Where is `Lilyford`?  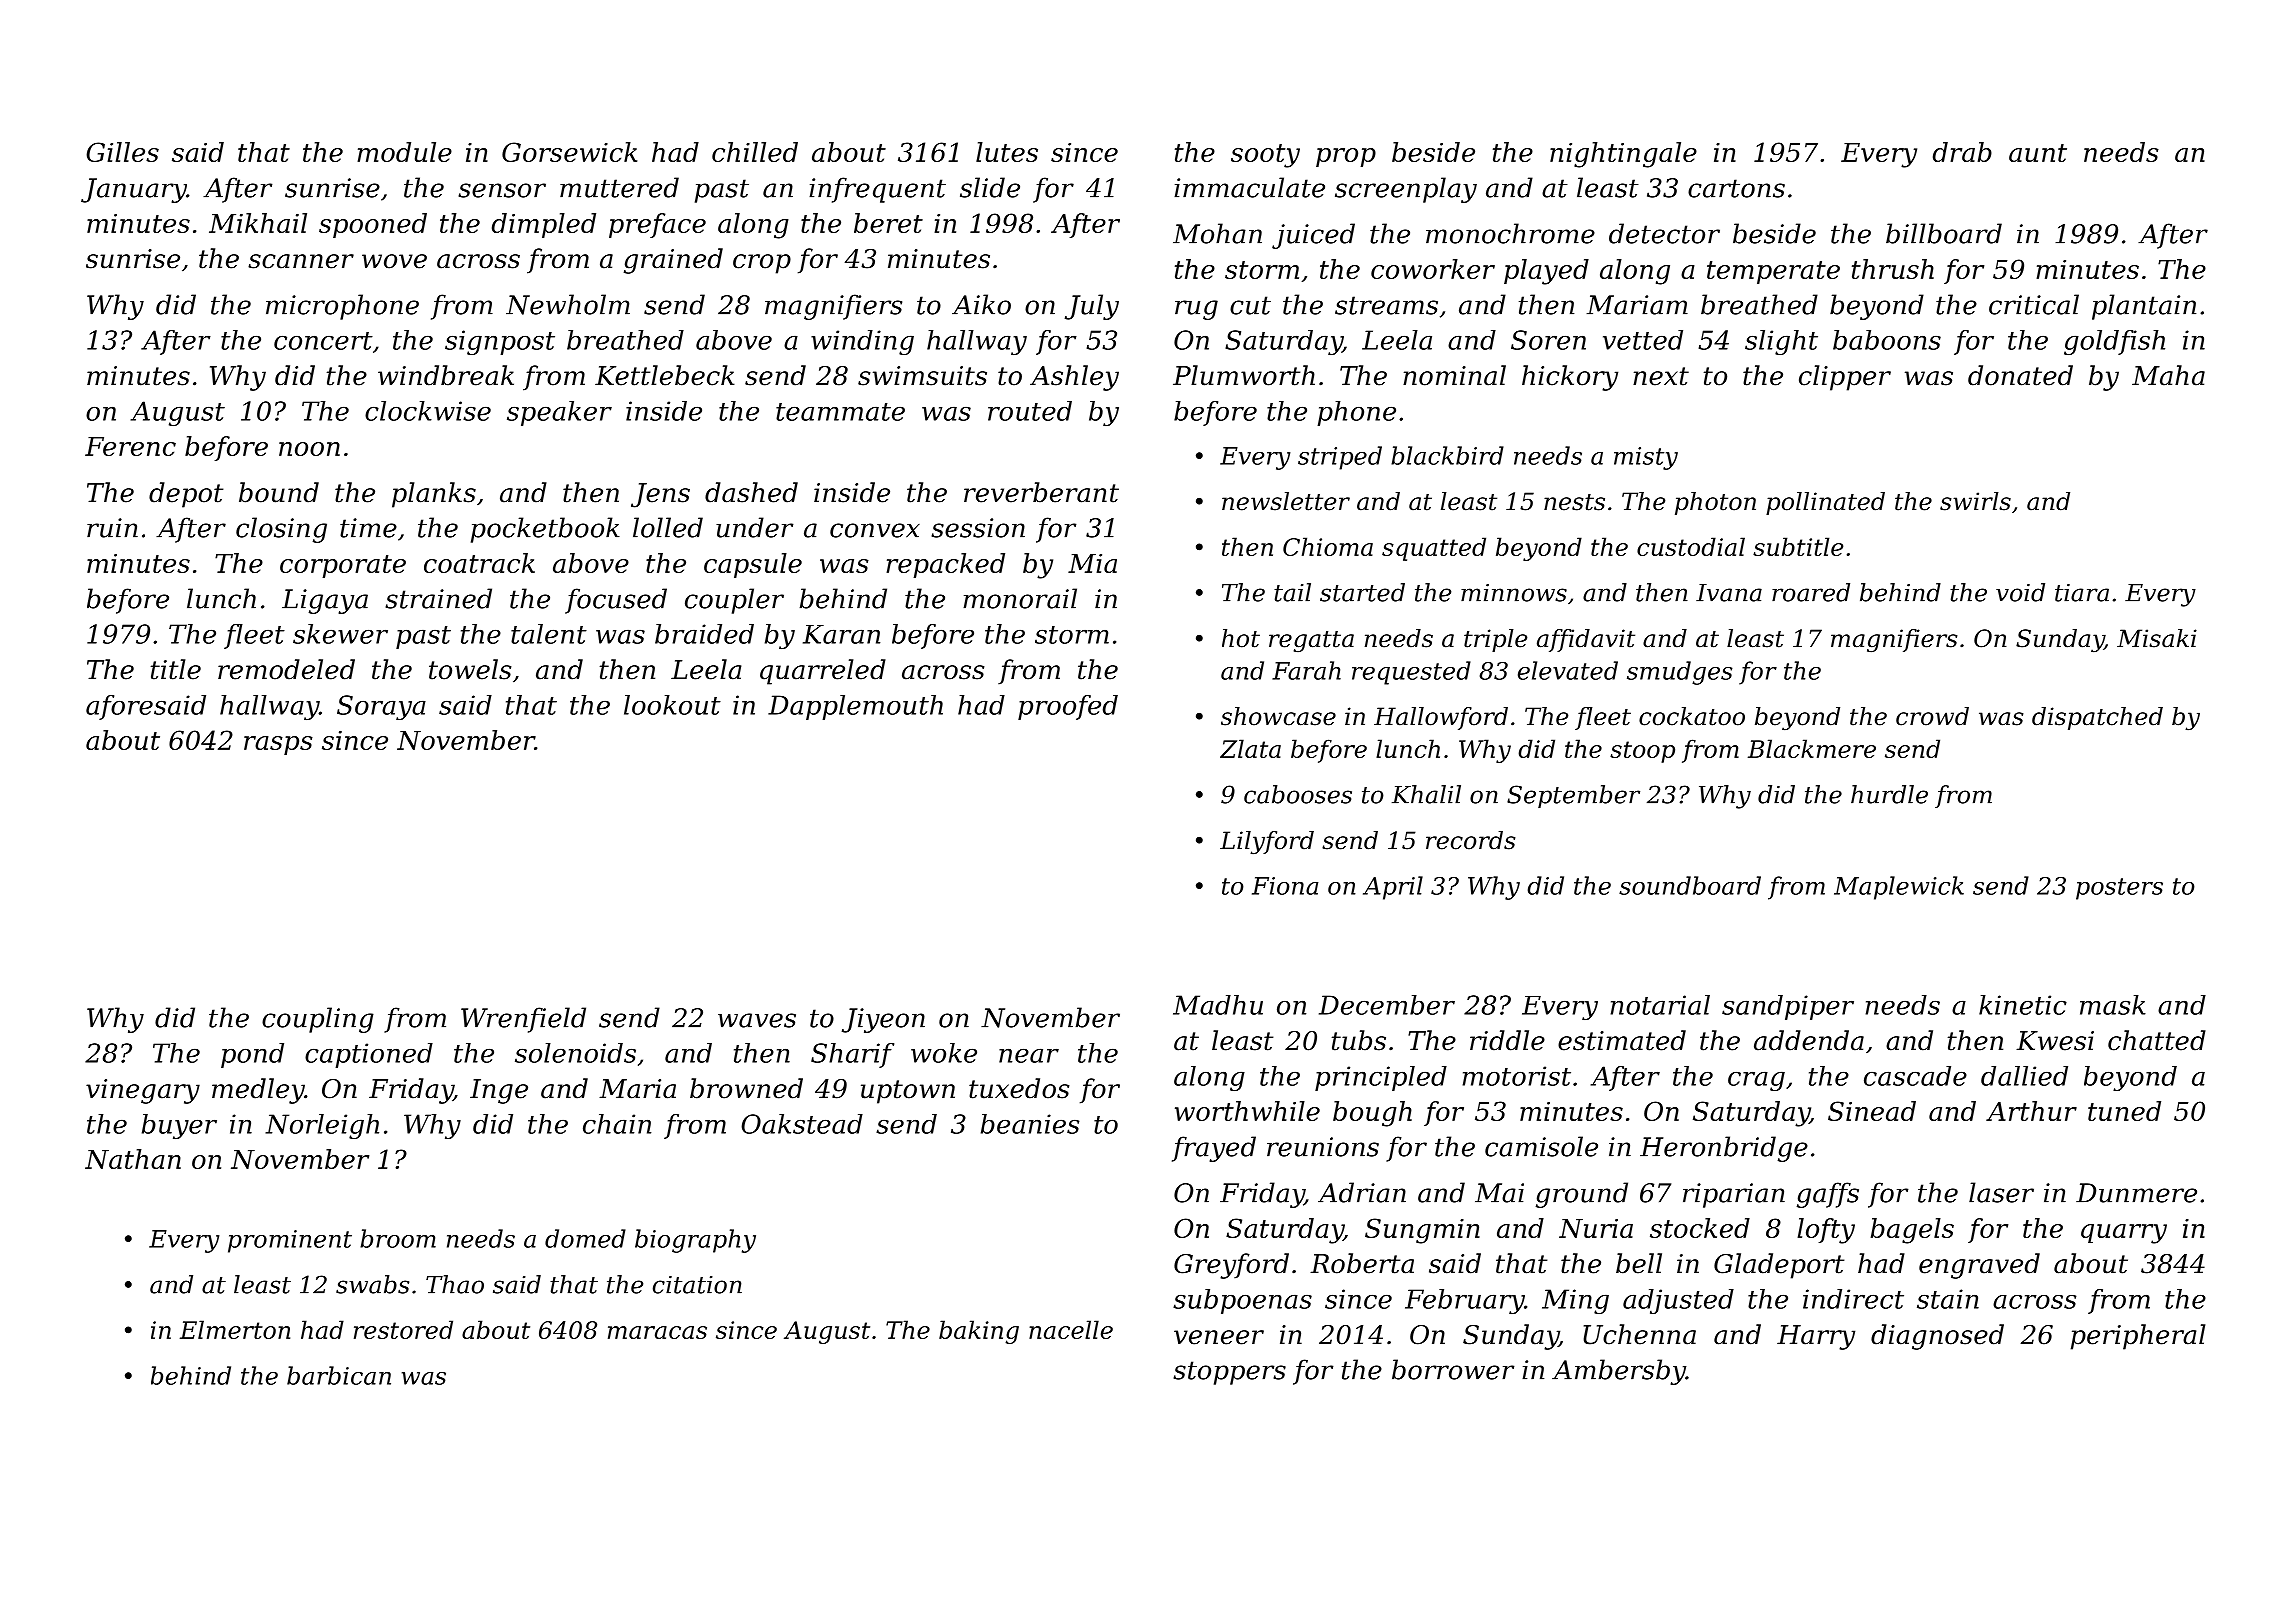 Lilyford is located at coordinates (1267, 843).
